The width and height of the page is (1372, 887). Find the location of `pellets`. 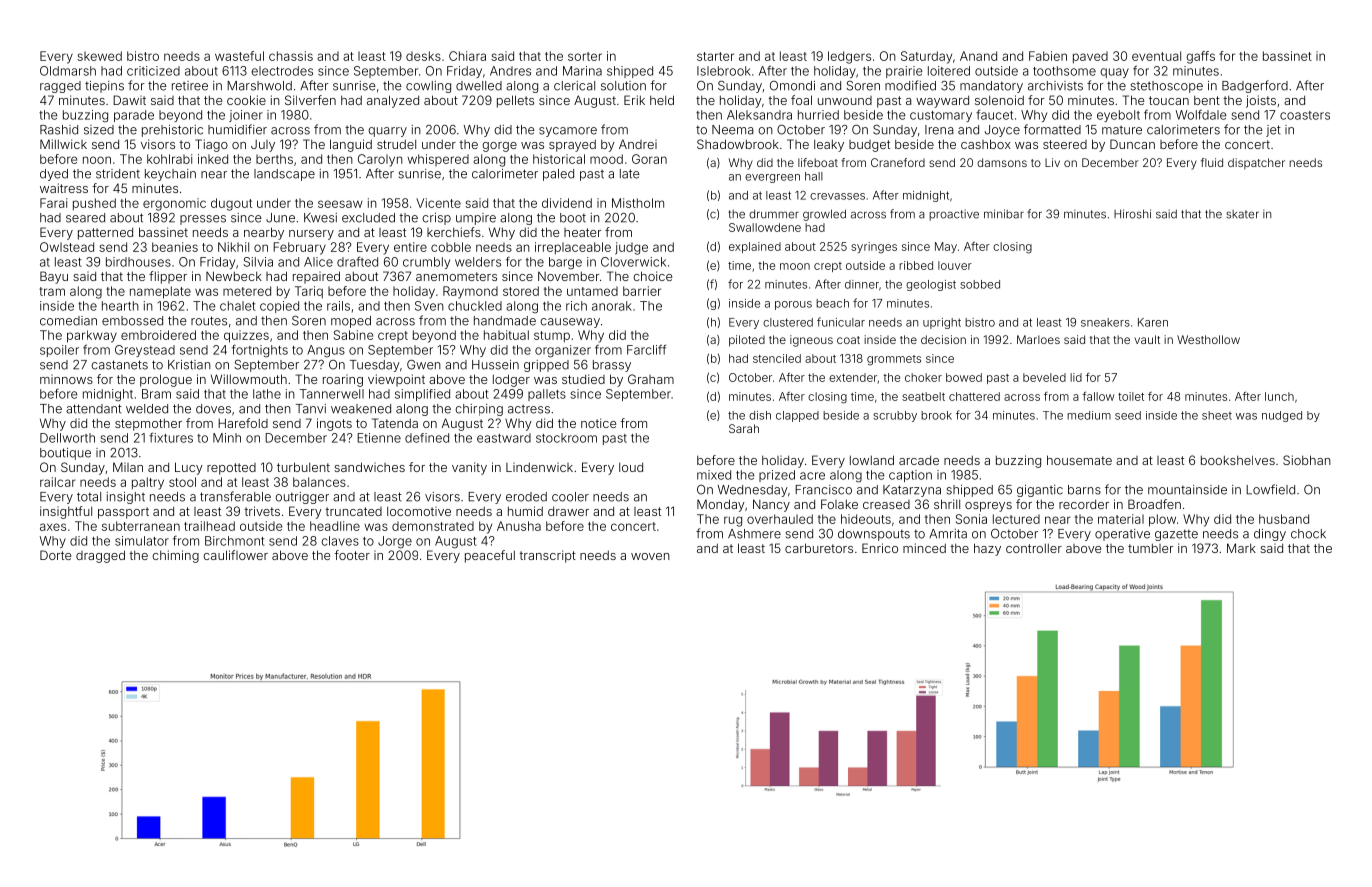

pellets is located at coordinates (515, 101).
